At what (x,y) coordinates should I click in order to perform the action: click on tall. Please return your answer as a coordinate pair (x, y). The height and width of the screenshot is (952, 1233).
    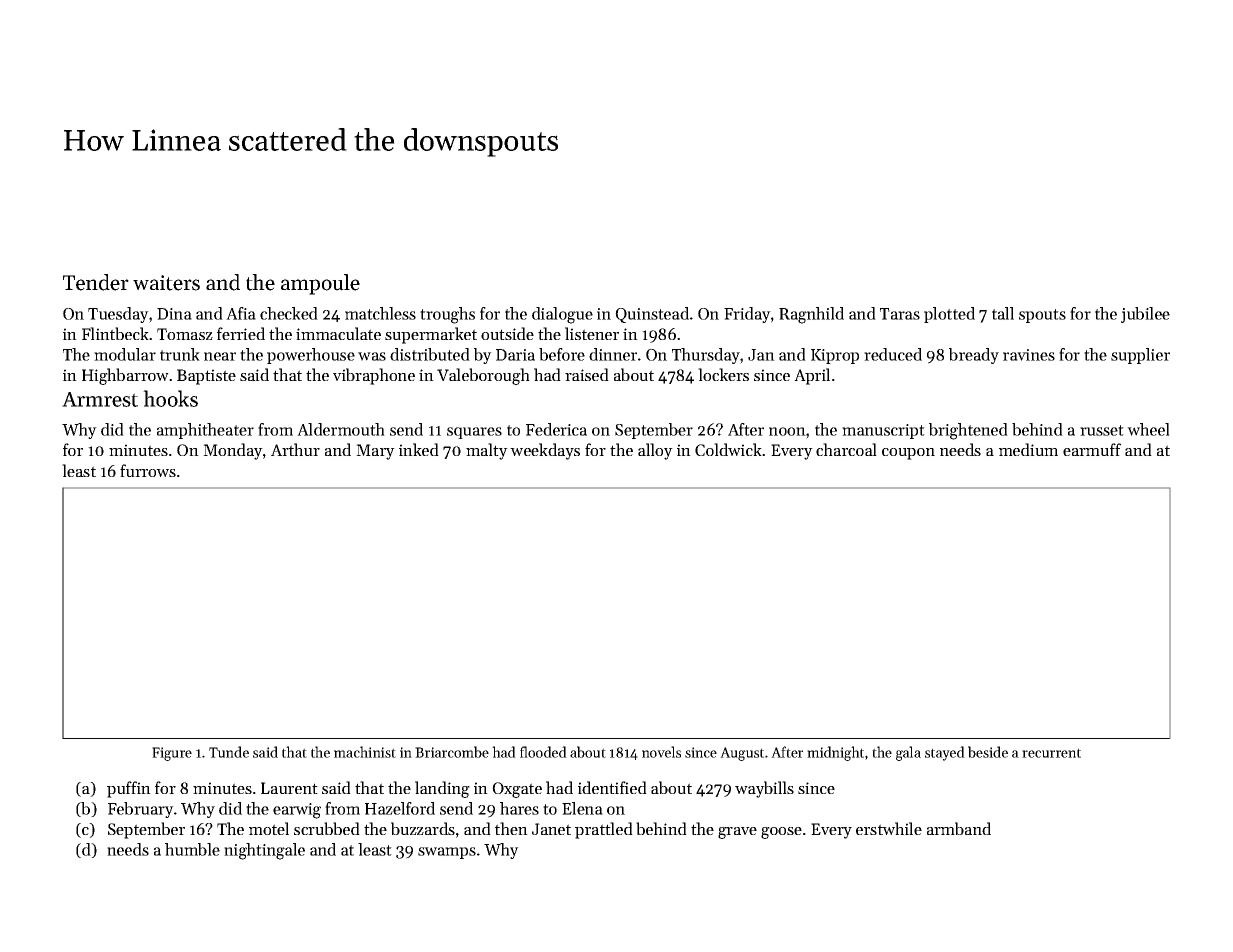
    Looking at the image, I should click on (1003, 313).
